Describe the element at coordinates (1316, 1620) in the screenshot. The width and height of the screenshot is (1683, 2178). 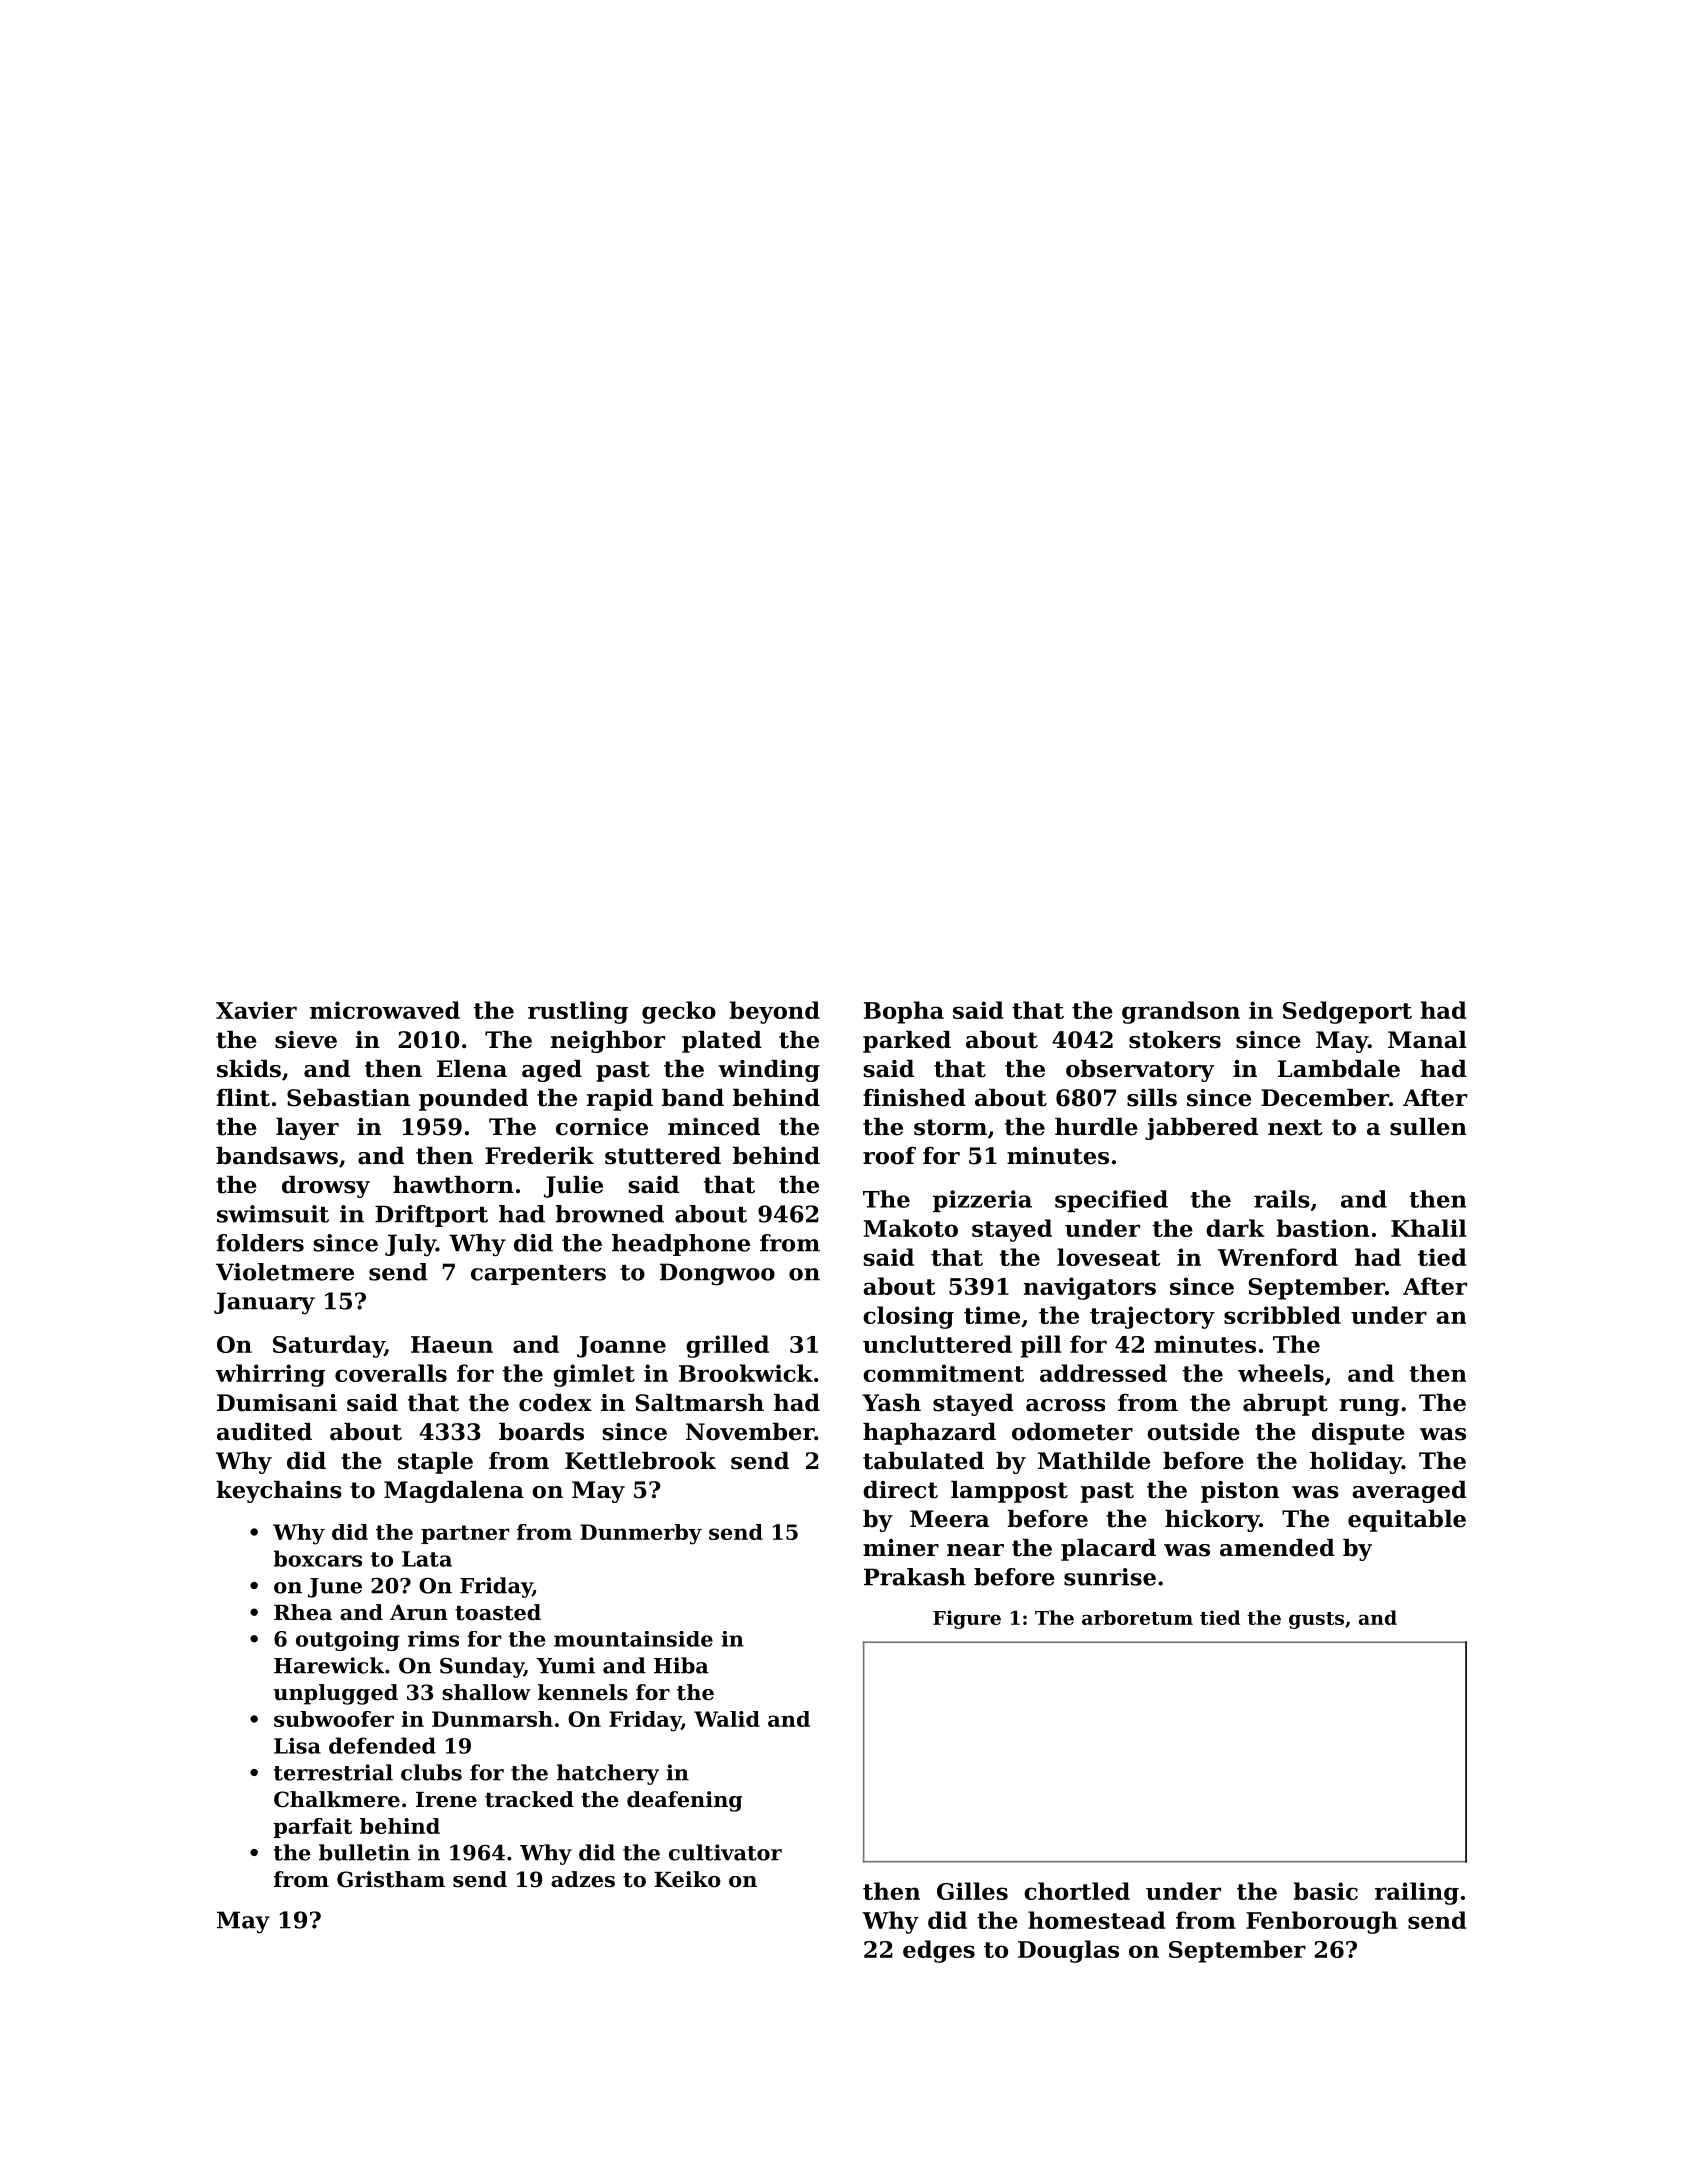
I see `gusts` at that location.
